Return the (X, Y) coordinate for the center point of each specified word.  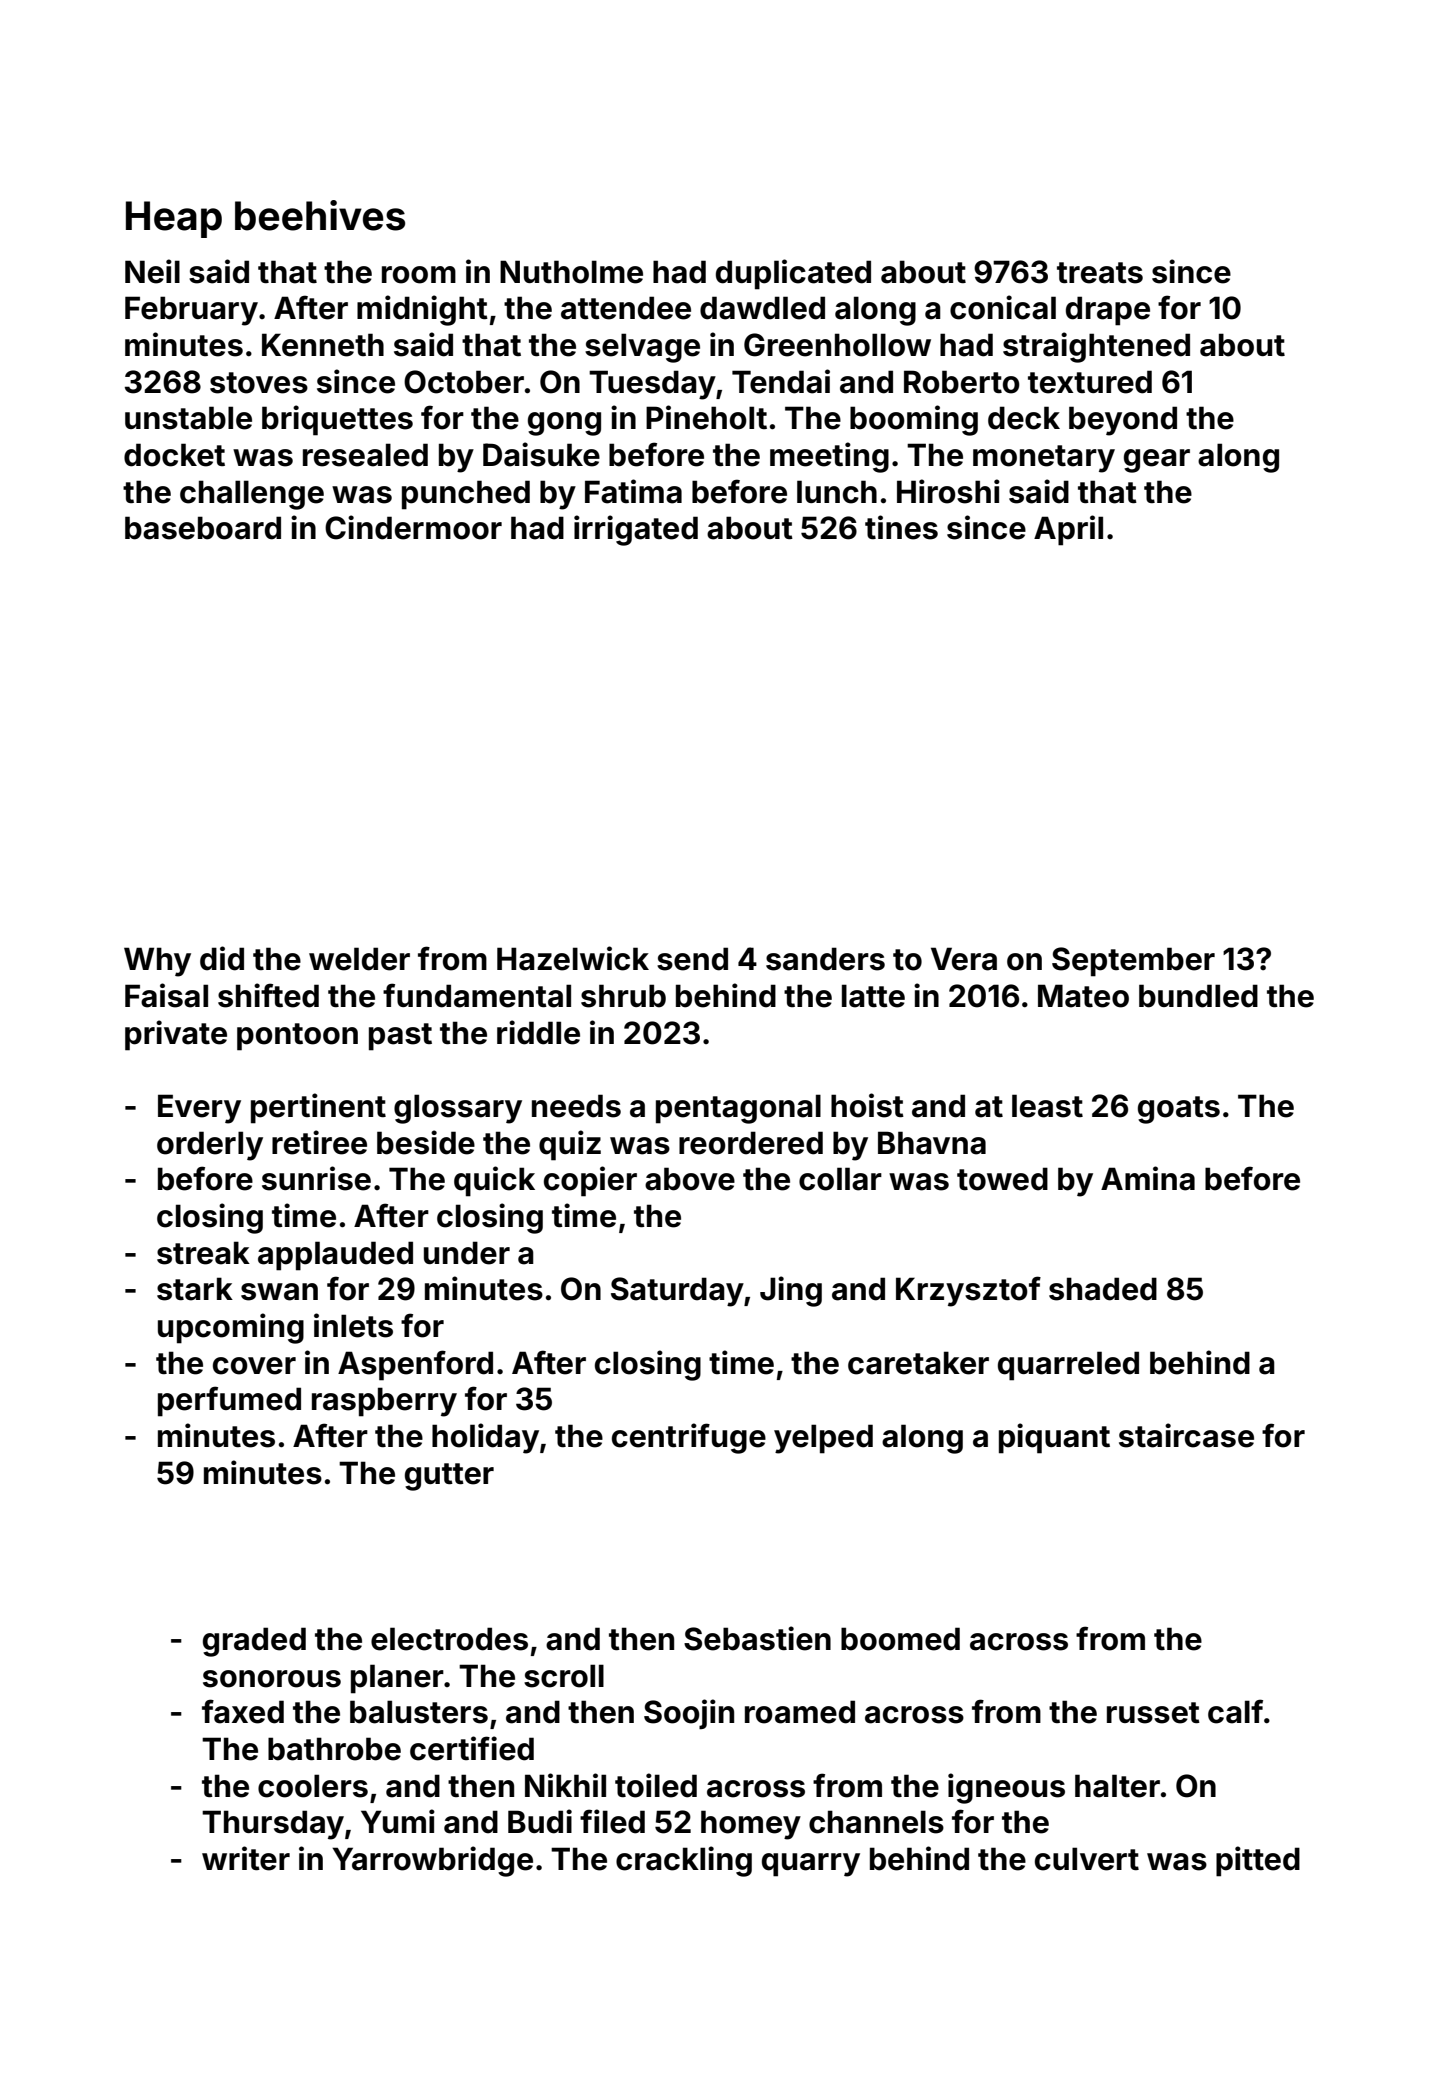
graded (254, 1642)
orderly (210, 1146)
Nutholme (571, 272)
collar (840, 1179)
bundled (1198, 996)
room (419, 275)
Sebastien (757, 1638)
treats (1100, 273)
